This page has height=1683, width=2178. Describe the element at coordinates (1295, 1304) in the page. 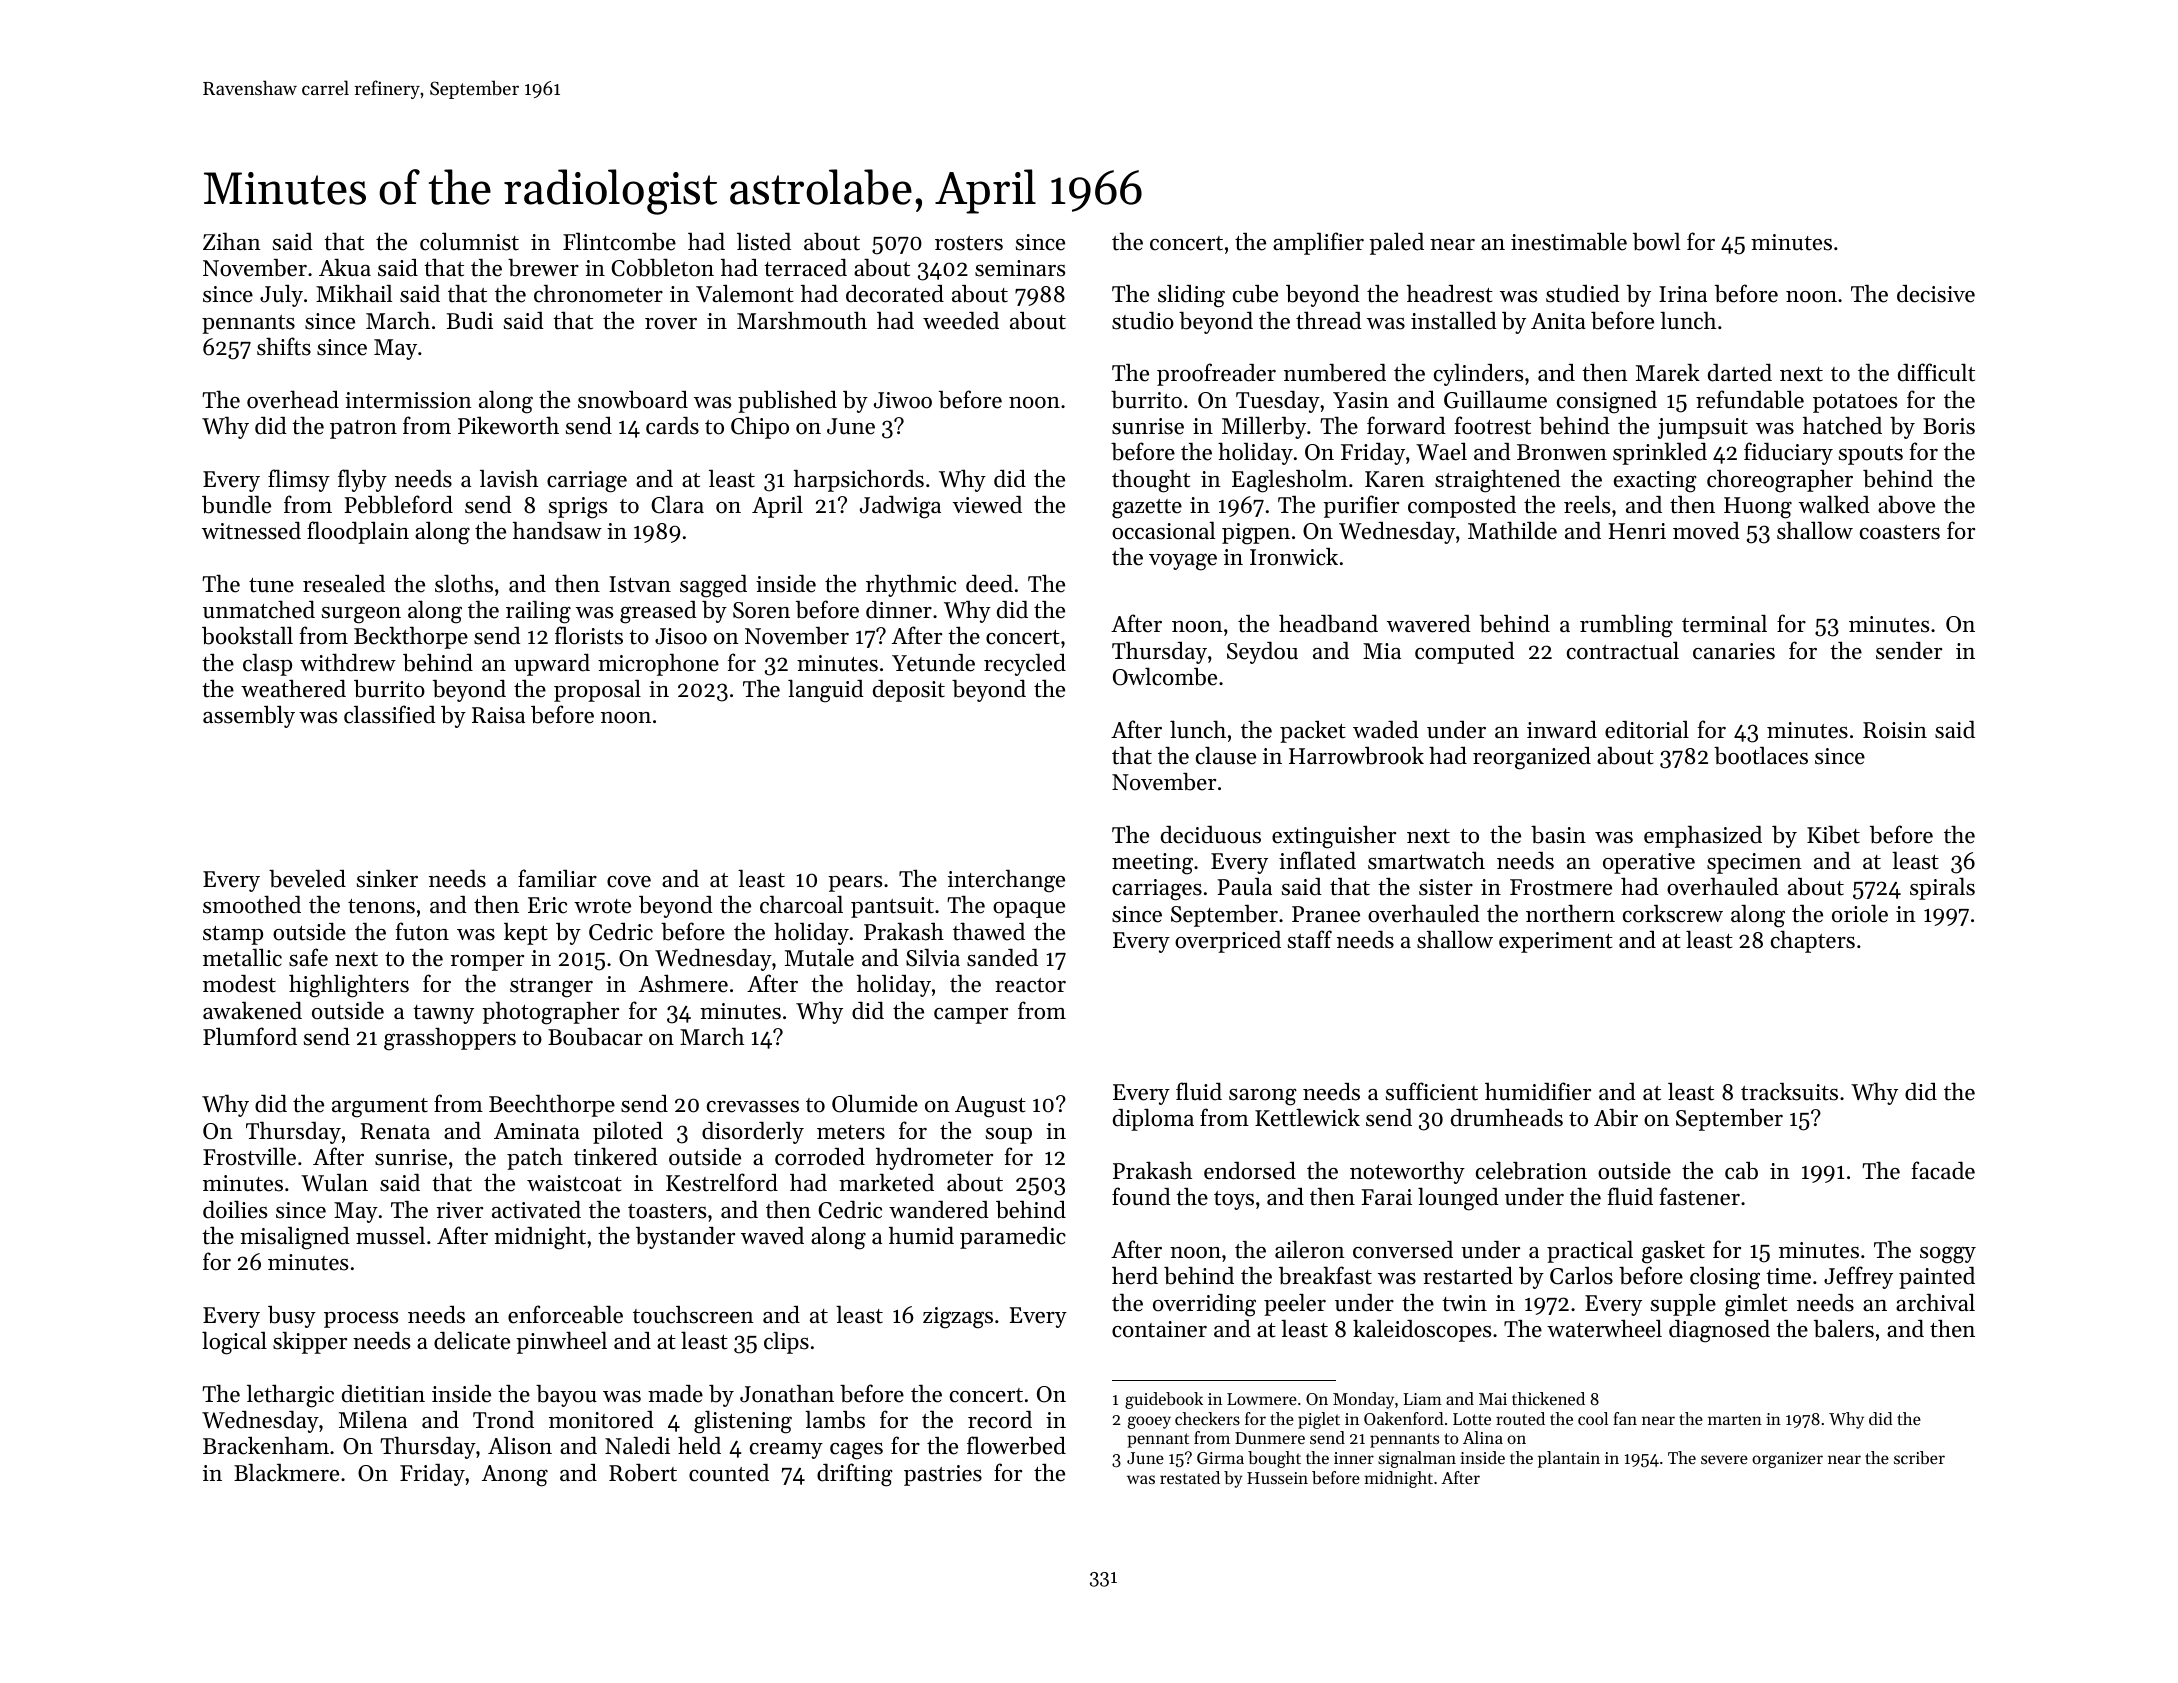

I see `peeler` at that location.
